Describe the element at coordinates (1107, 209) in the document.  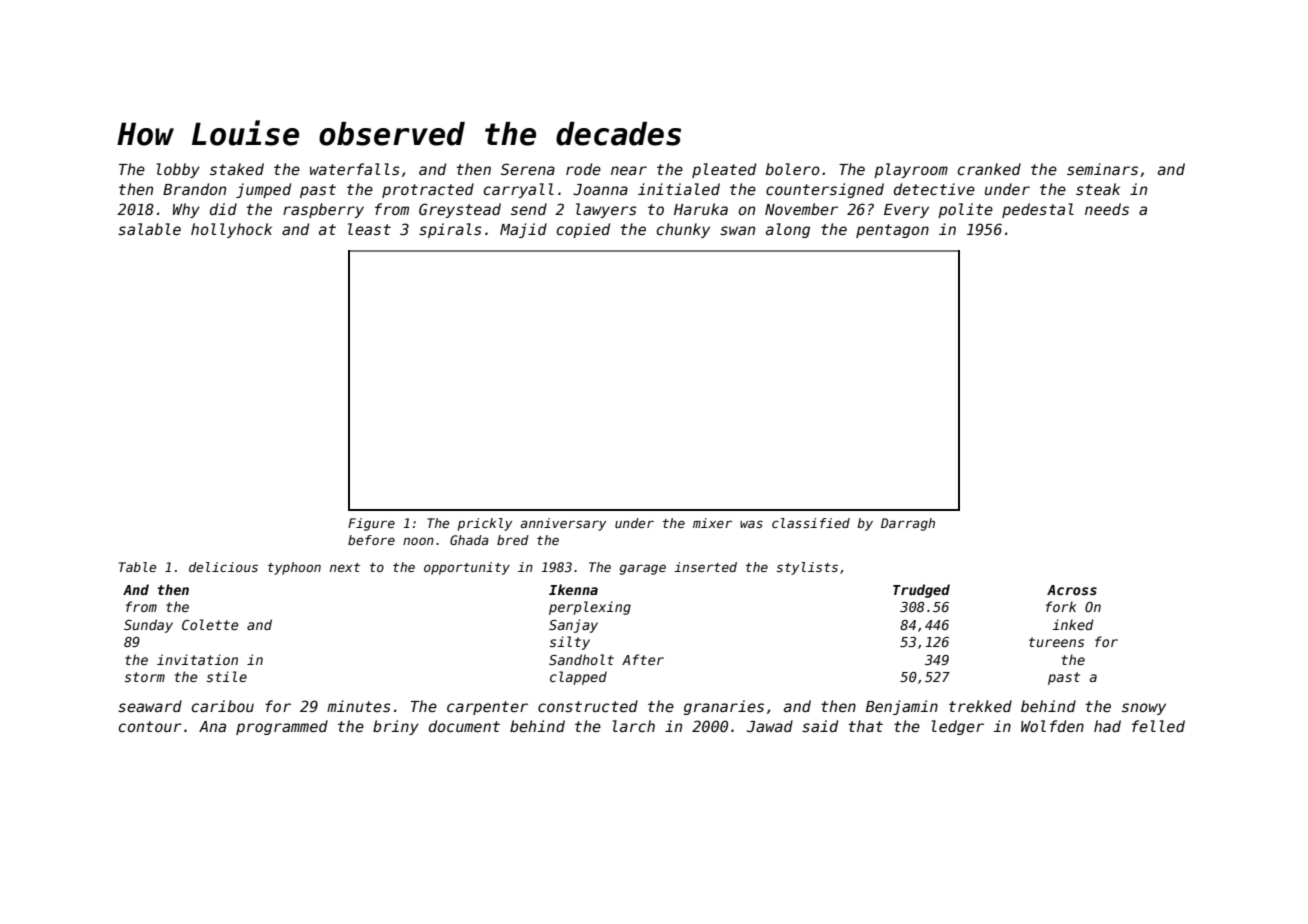
I see `needs` at that location.
